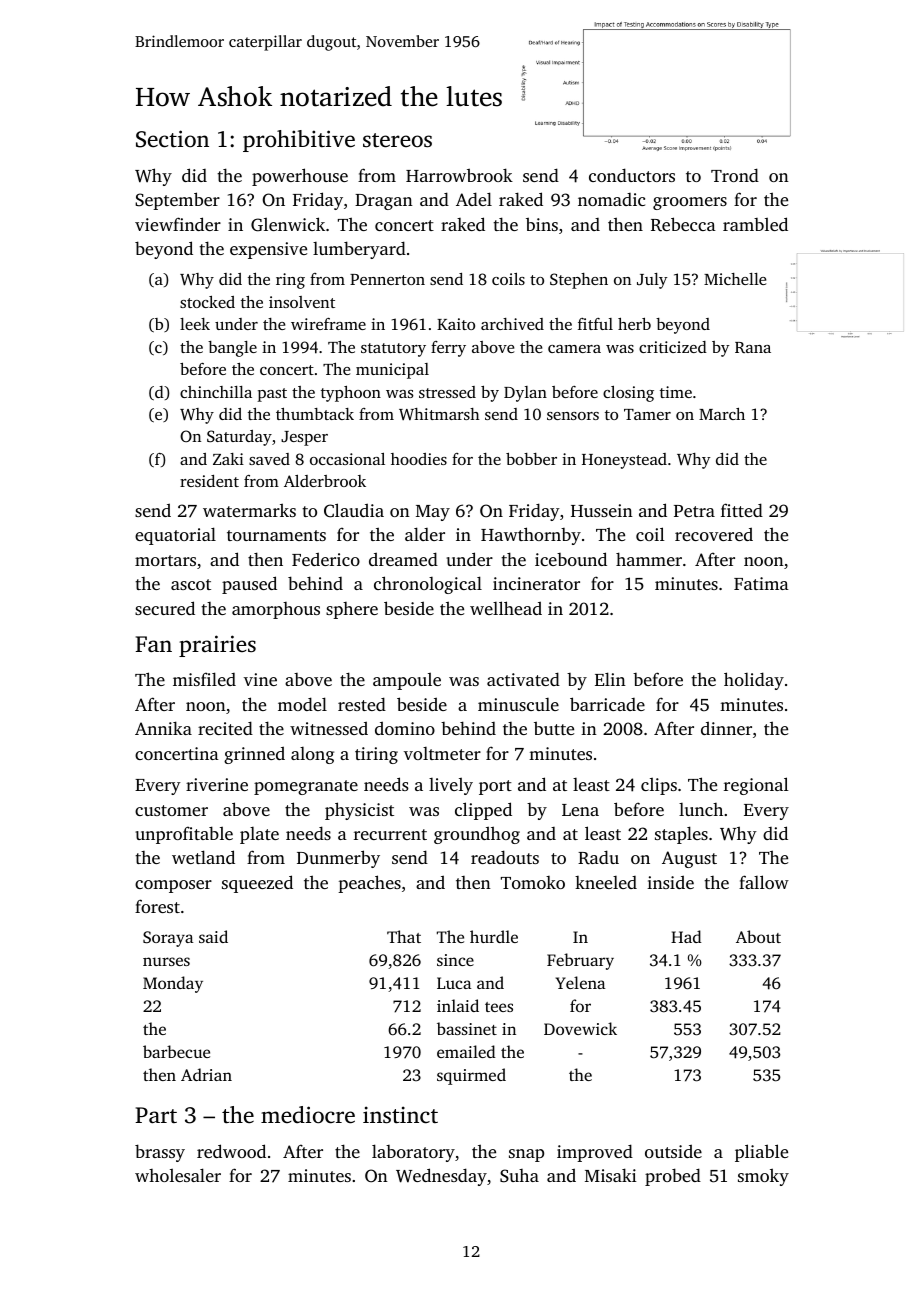  What do you see at coordinates (272, 395) in the image?
I see `past` at bounding box center [272, 395].
